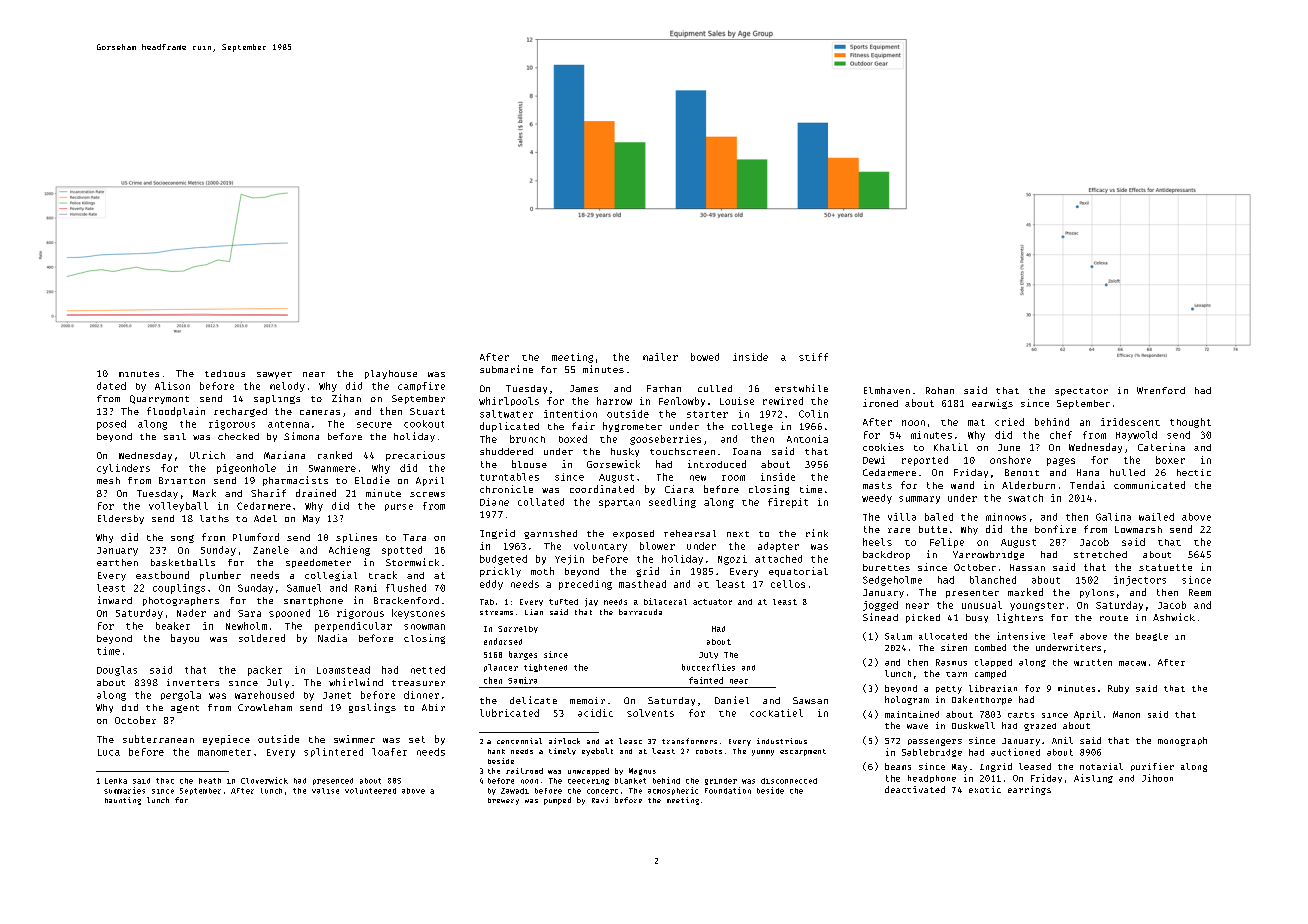 This screenshot has width=1308, height=924. What do you see at coordinates (515, 791) in the screenshot?
I see `Zawadi` at bounding box center [515, 791].
